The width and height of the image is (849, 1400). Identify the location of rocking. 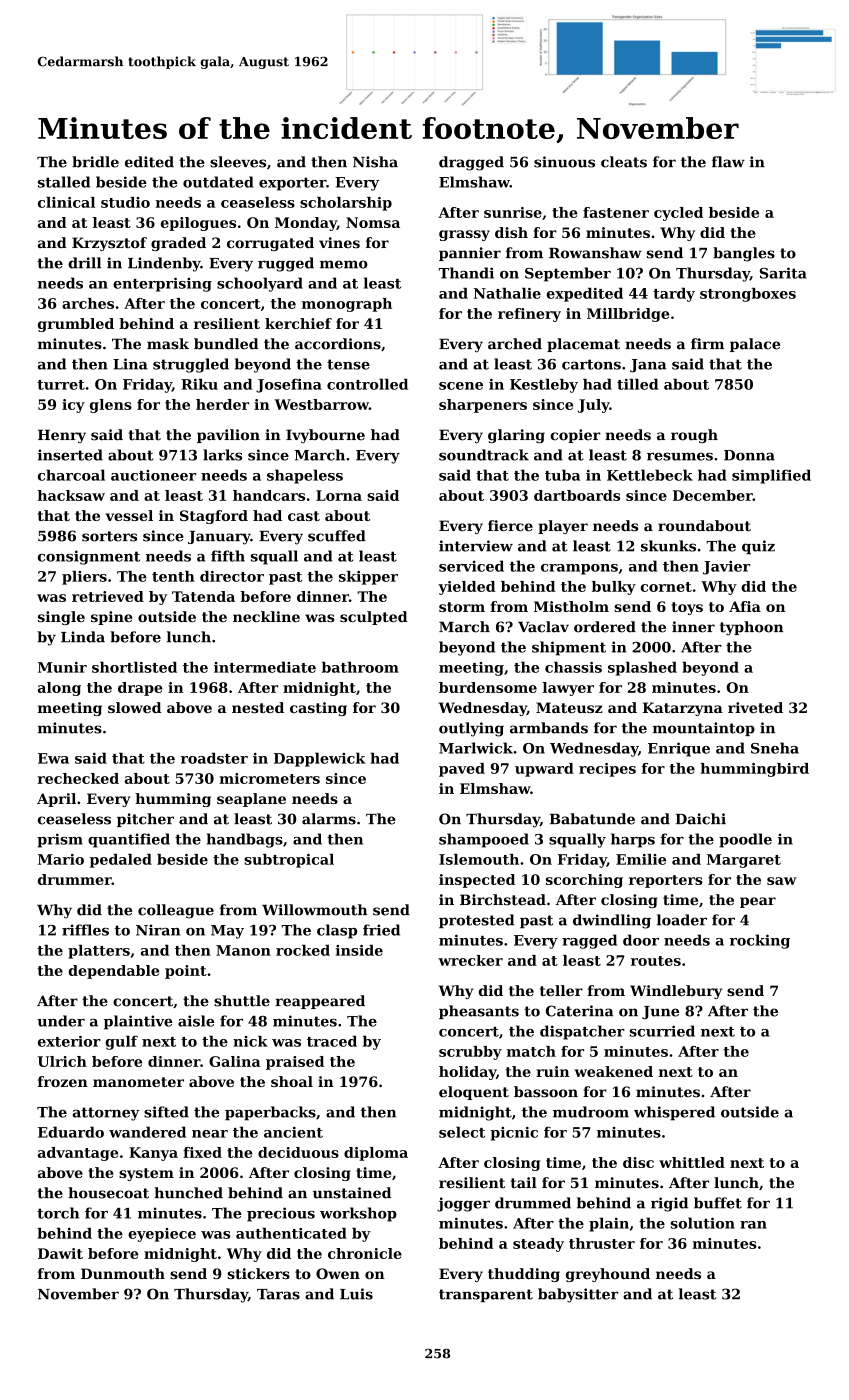
(760, 941).
